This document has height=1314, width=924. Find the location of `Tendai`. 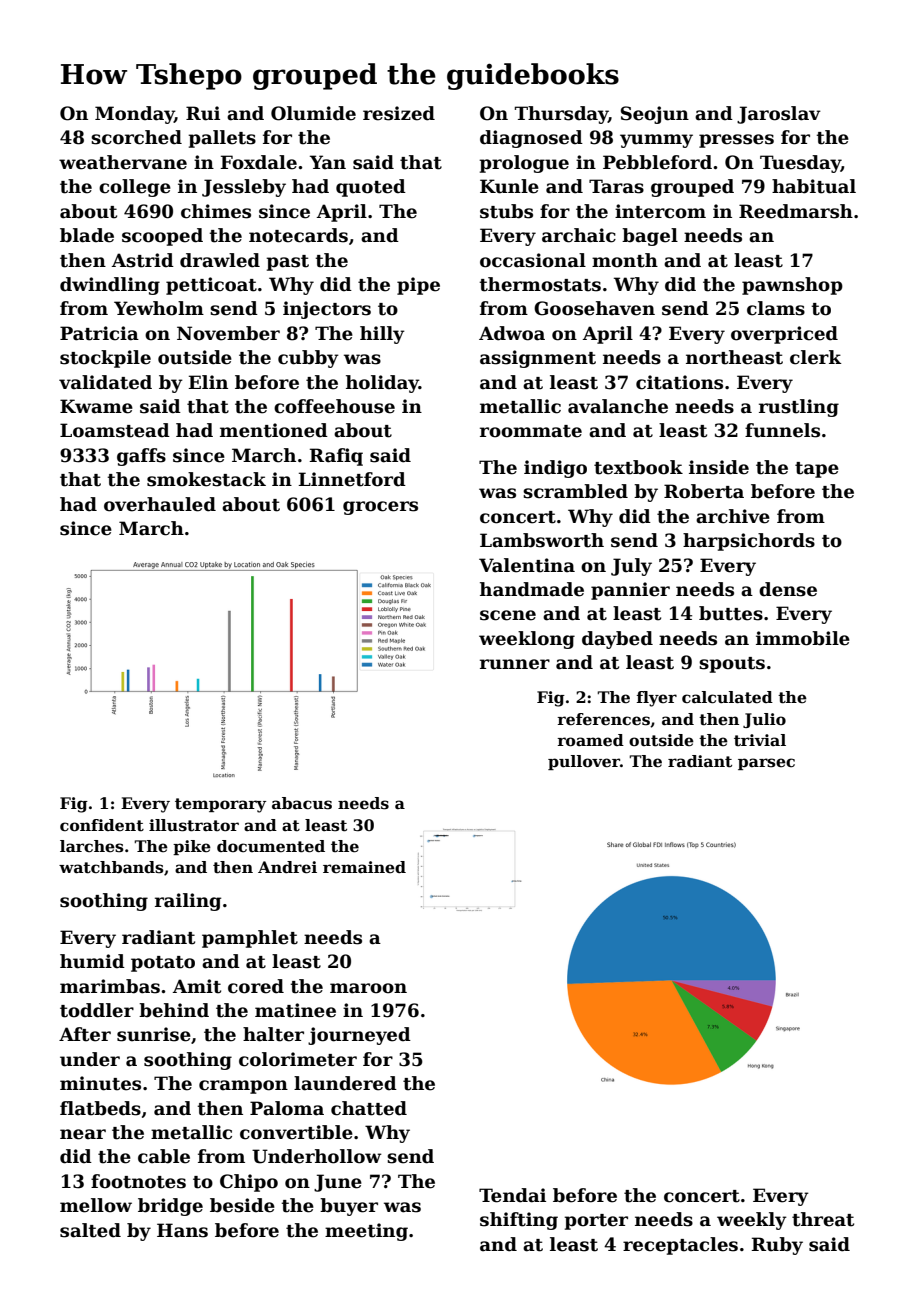

Tendai is located at coordinates (512, 1195).
